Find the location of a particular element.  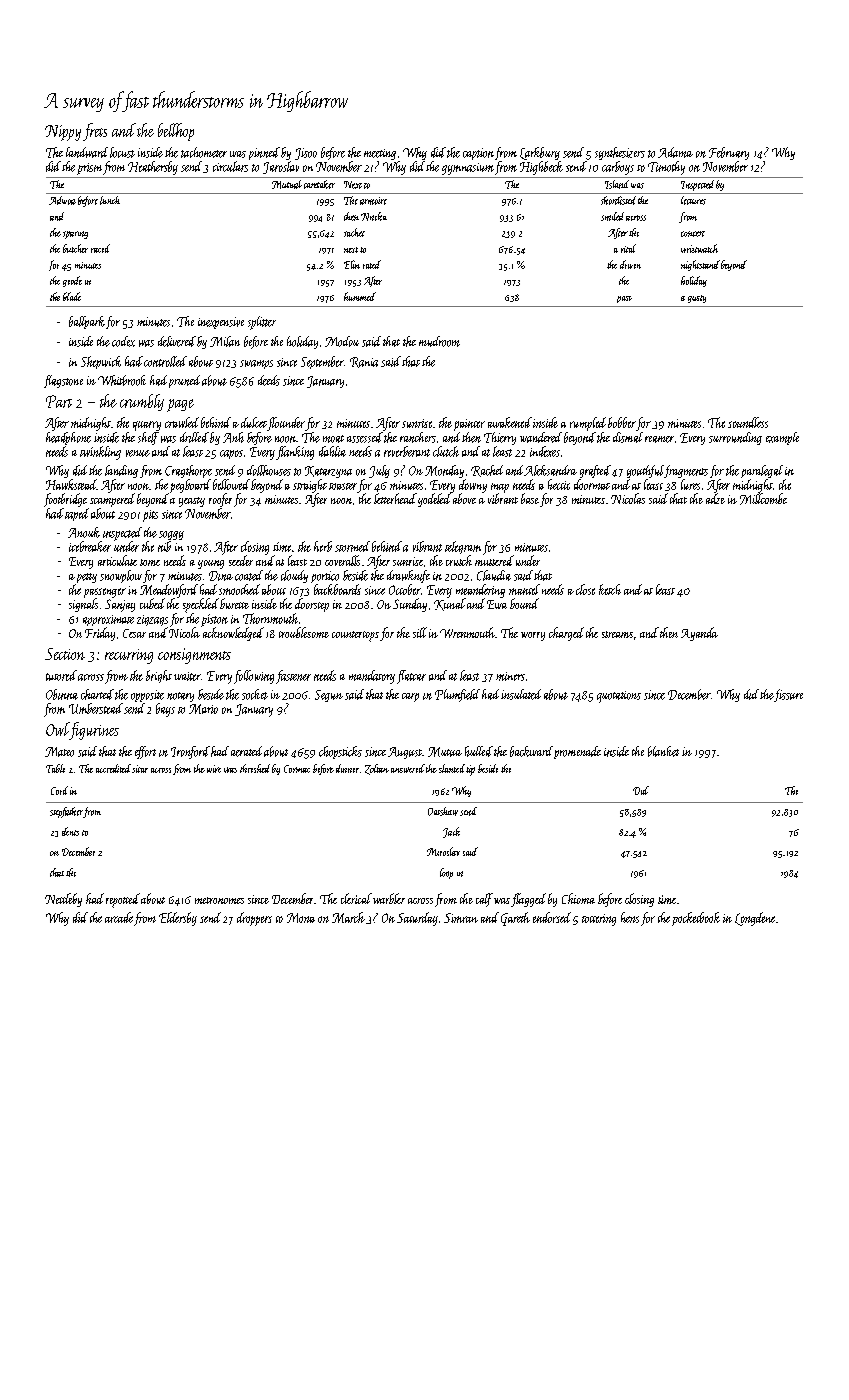

raced is located at coordinates (100, 248).
